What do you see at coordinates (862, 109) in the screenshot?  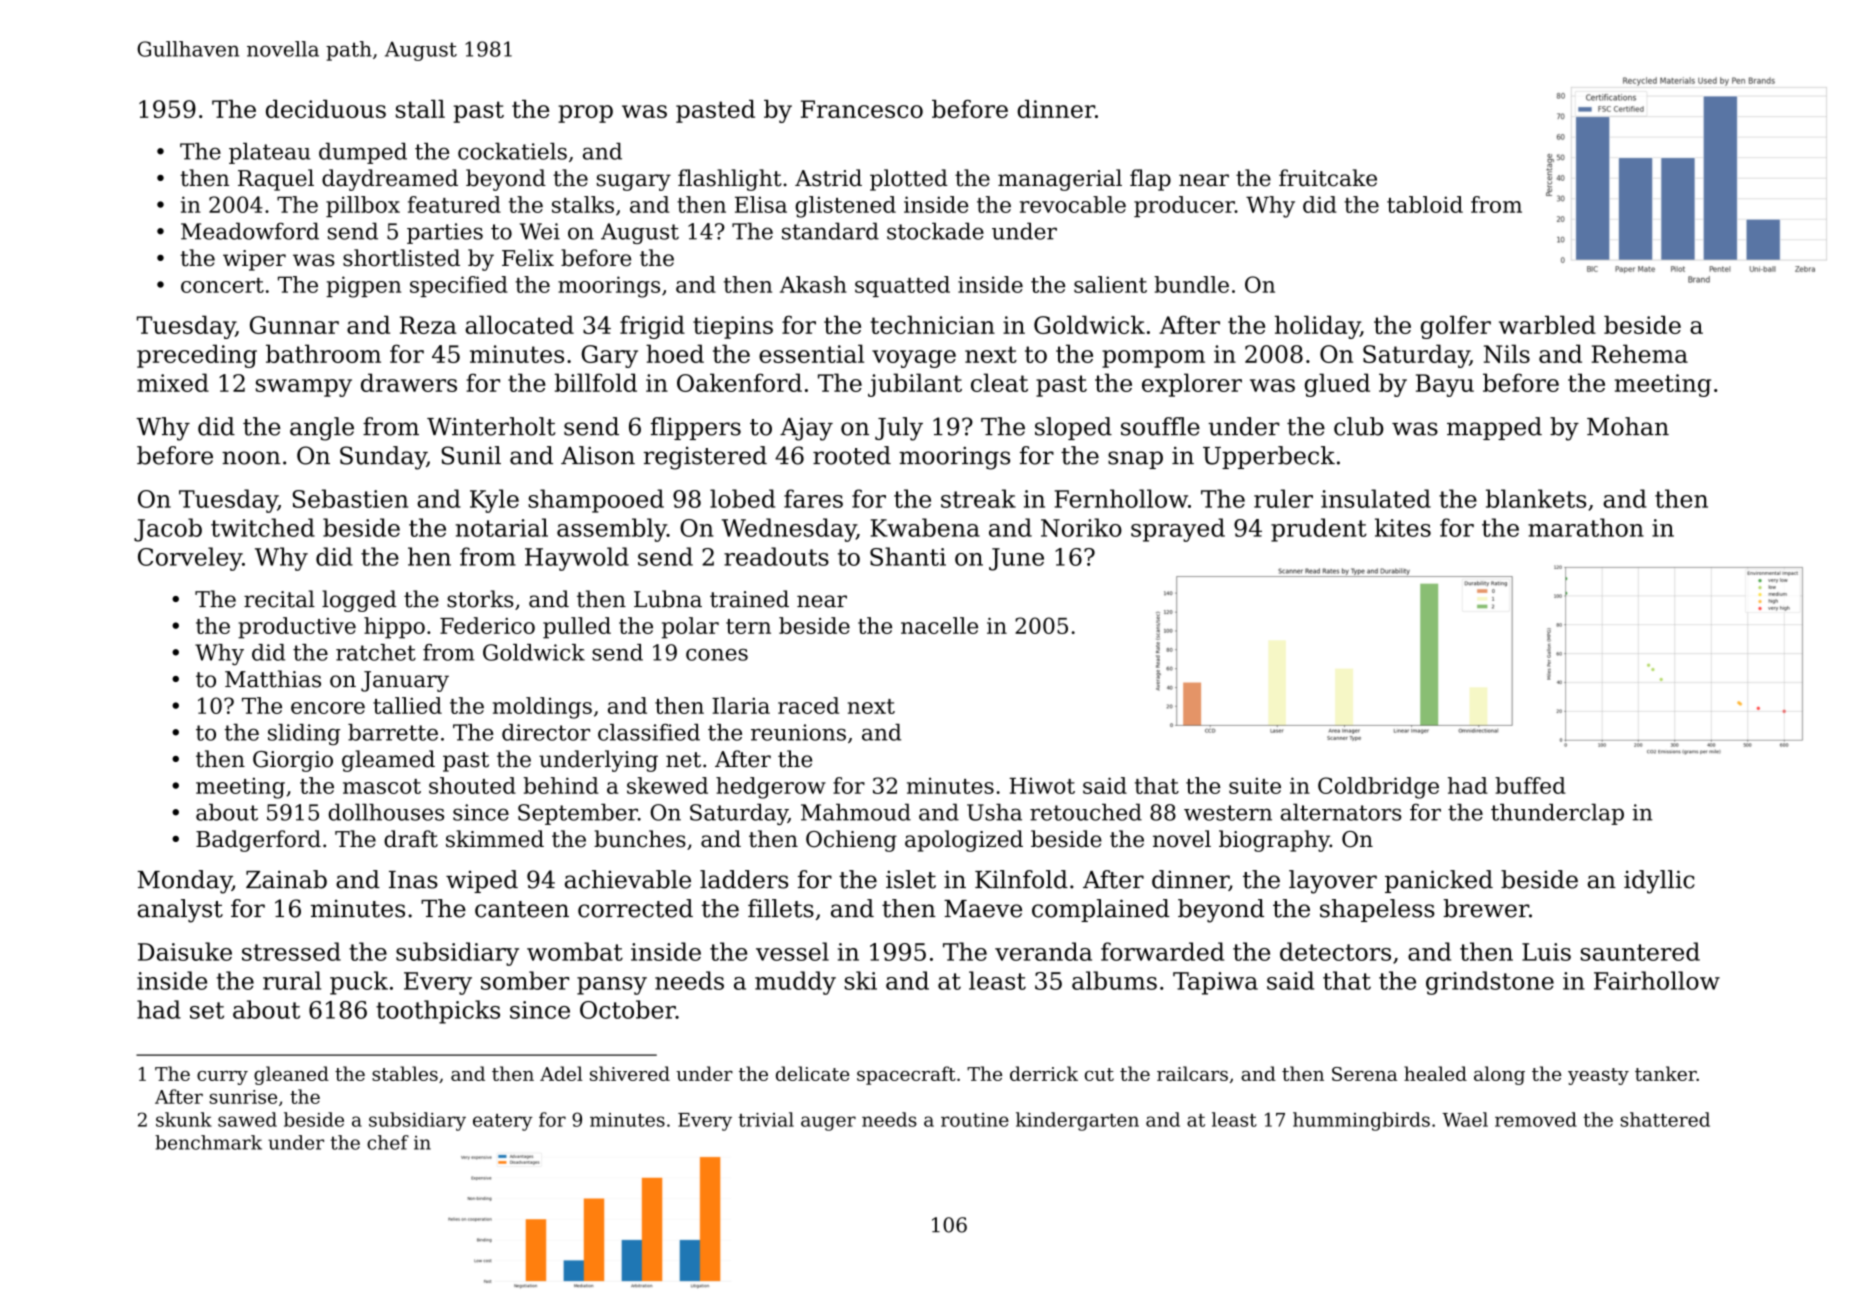 I see `Francesco` at bounding box center [862, 109].
